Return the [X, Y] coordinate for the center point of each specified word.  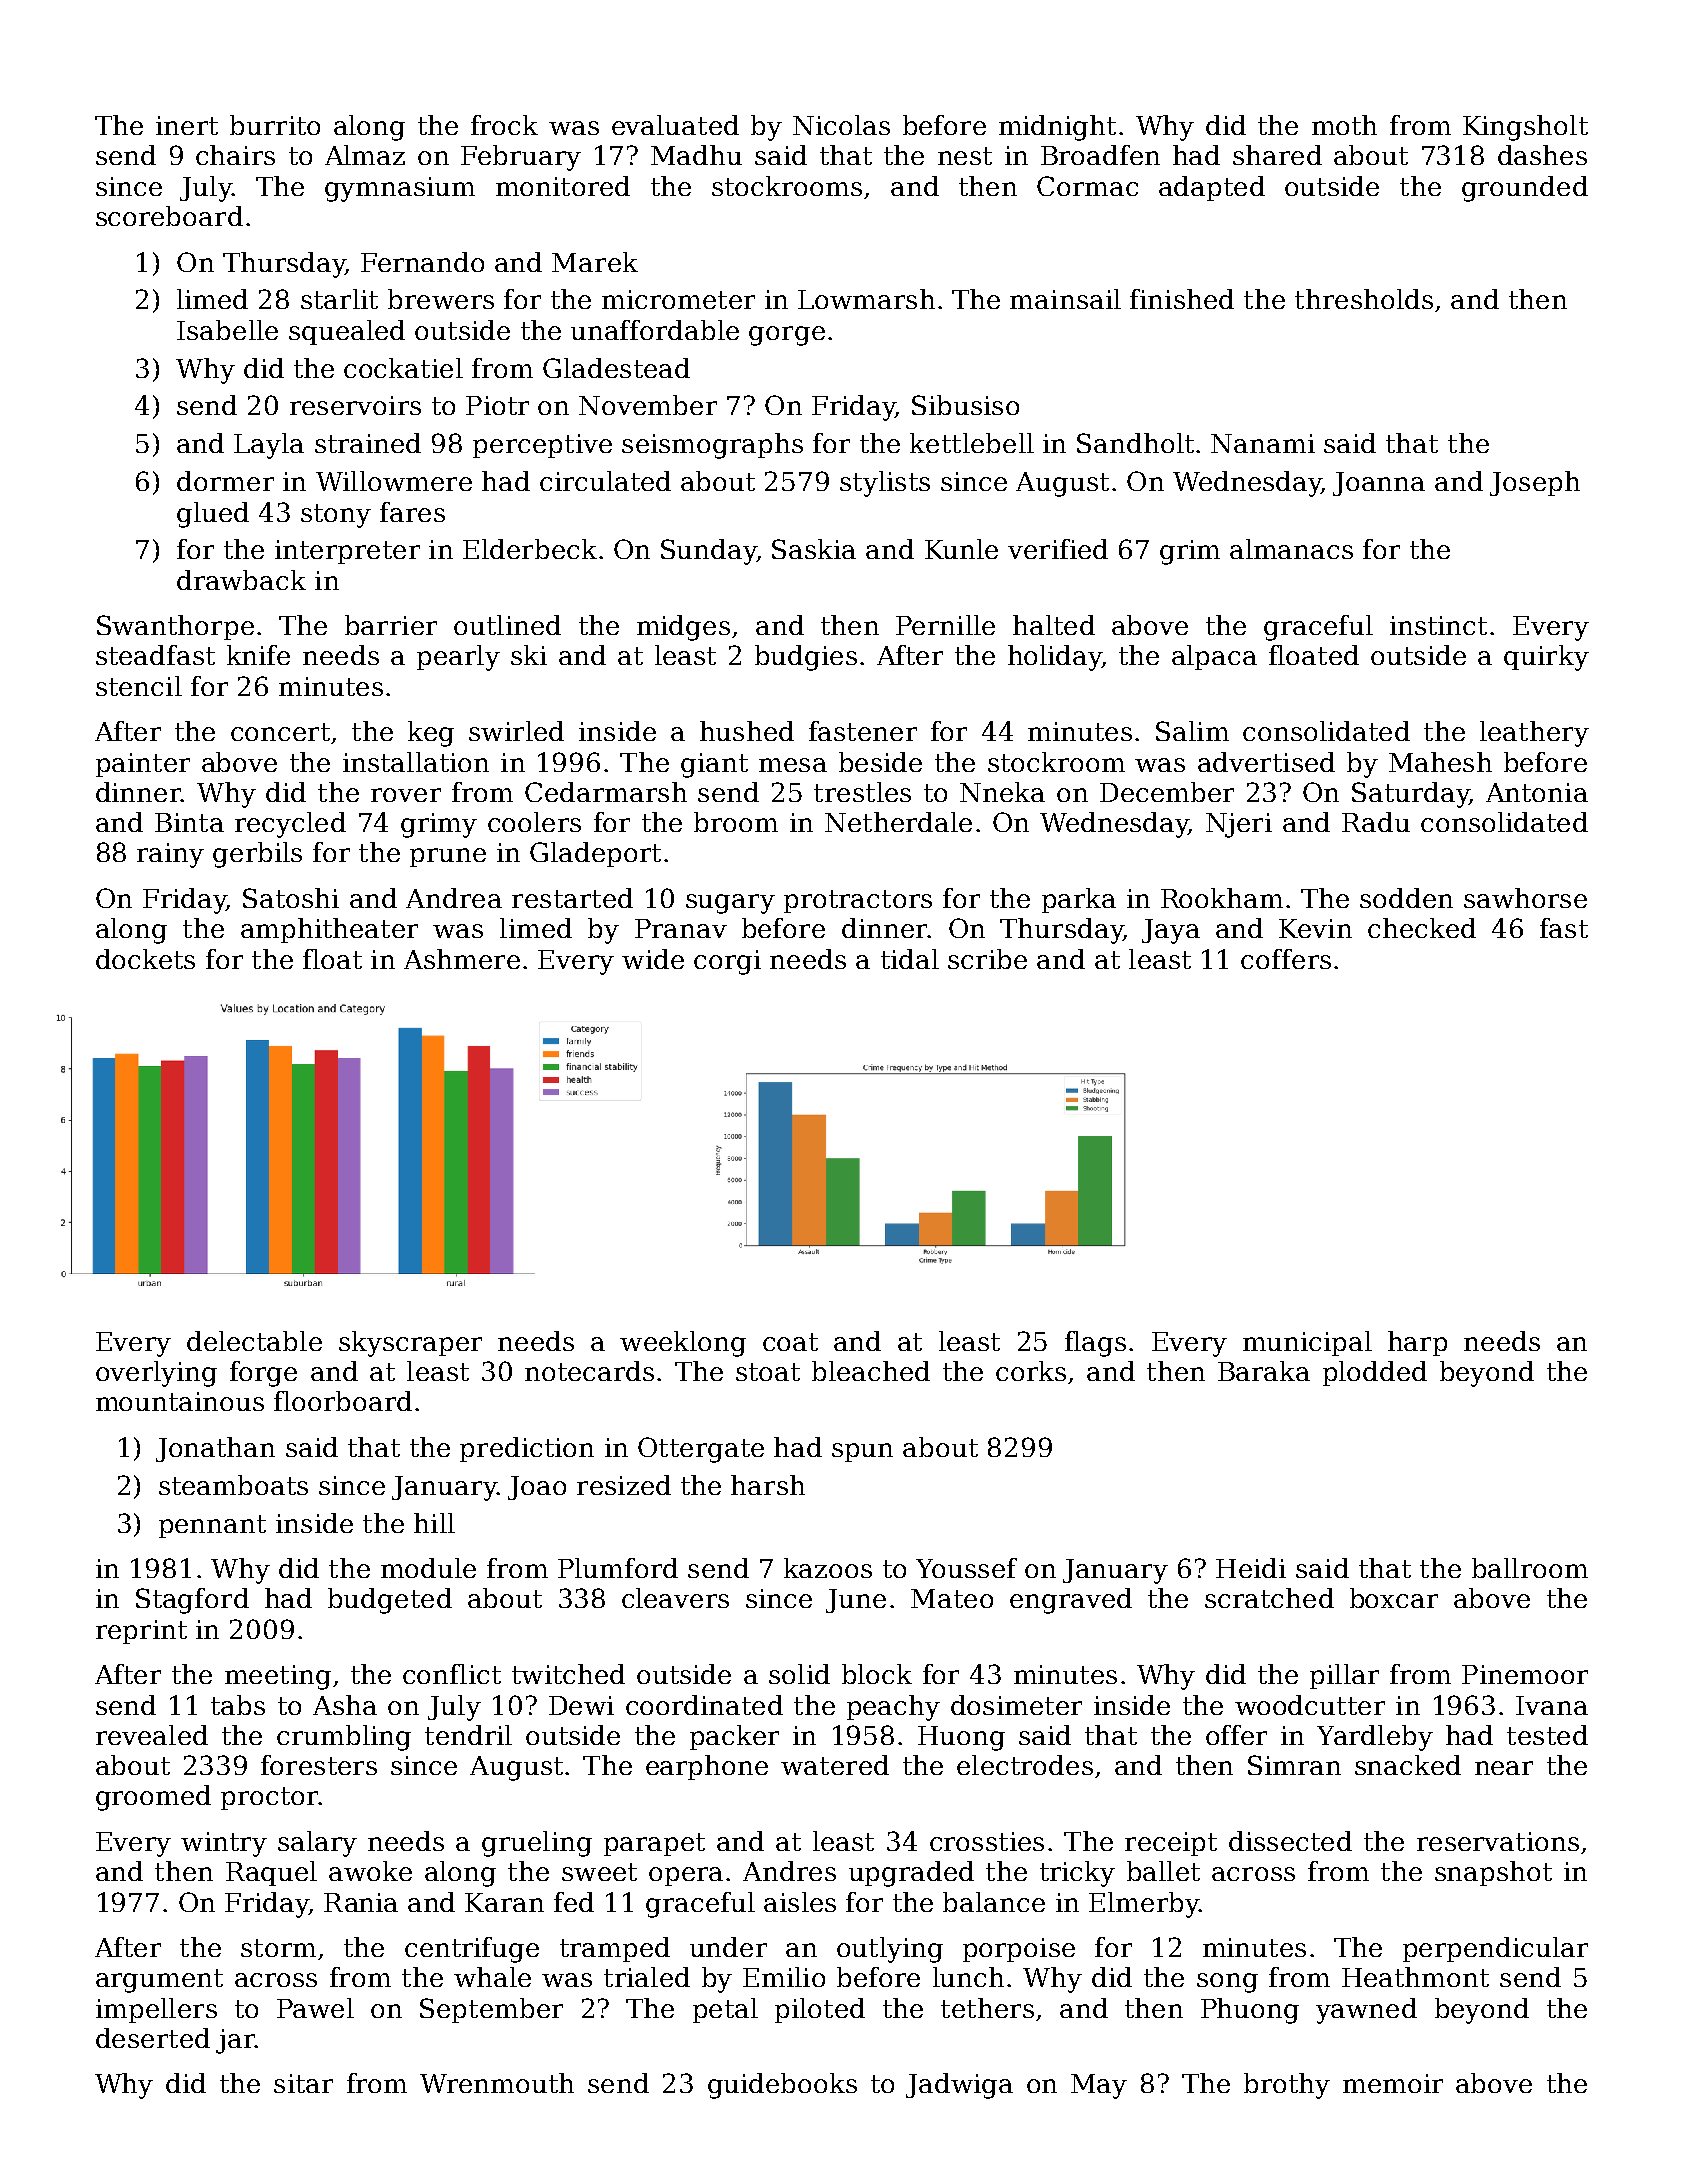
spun [862, 1452]
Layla [269, 446]
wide [653, 959]
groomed [153, 1798]
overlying [156, 1374]
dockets [145, 959]
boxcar [1394, 1598]
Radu [1376, 822]
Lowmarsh [866, 299]
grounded [1525, 189]
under [728, 1947]
